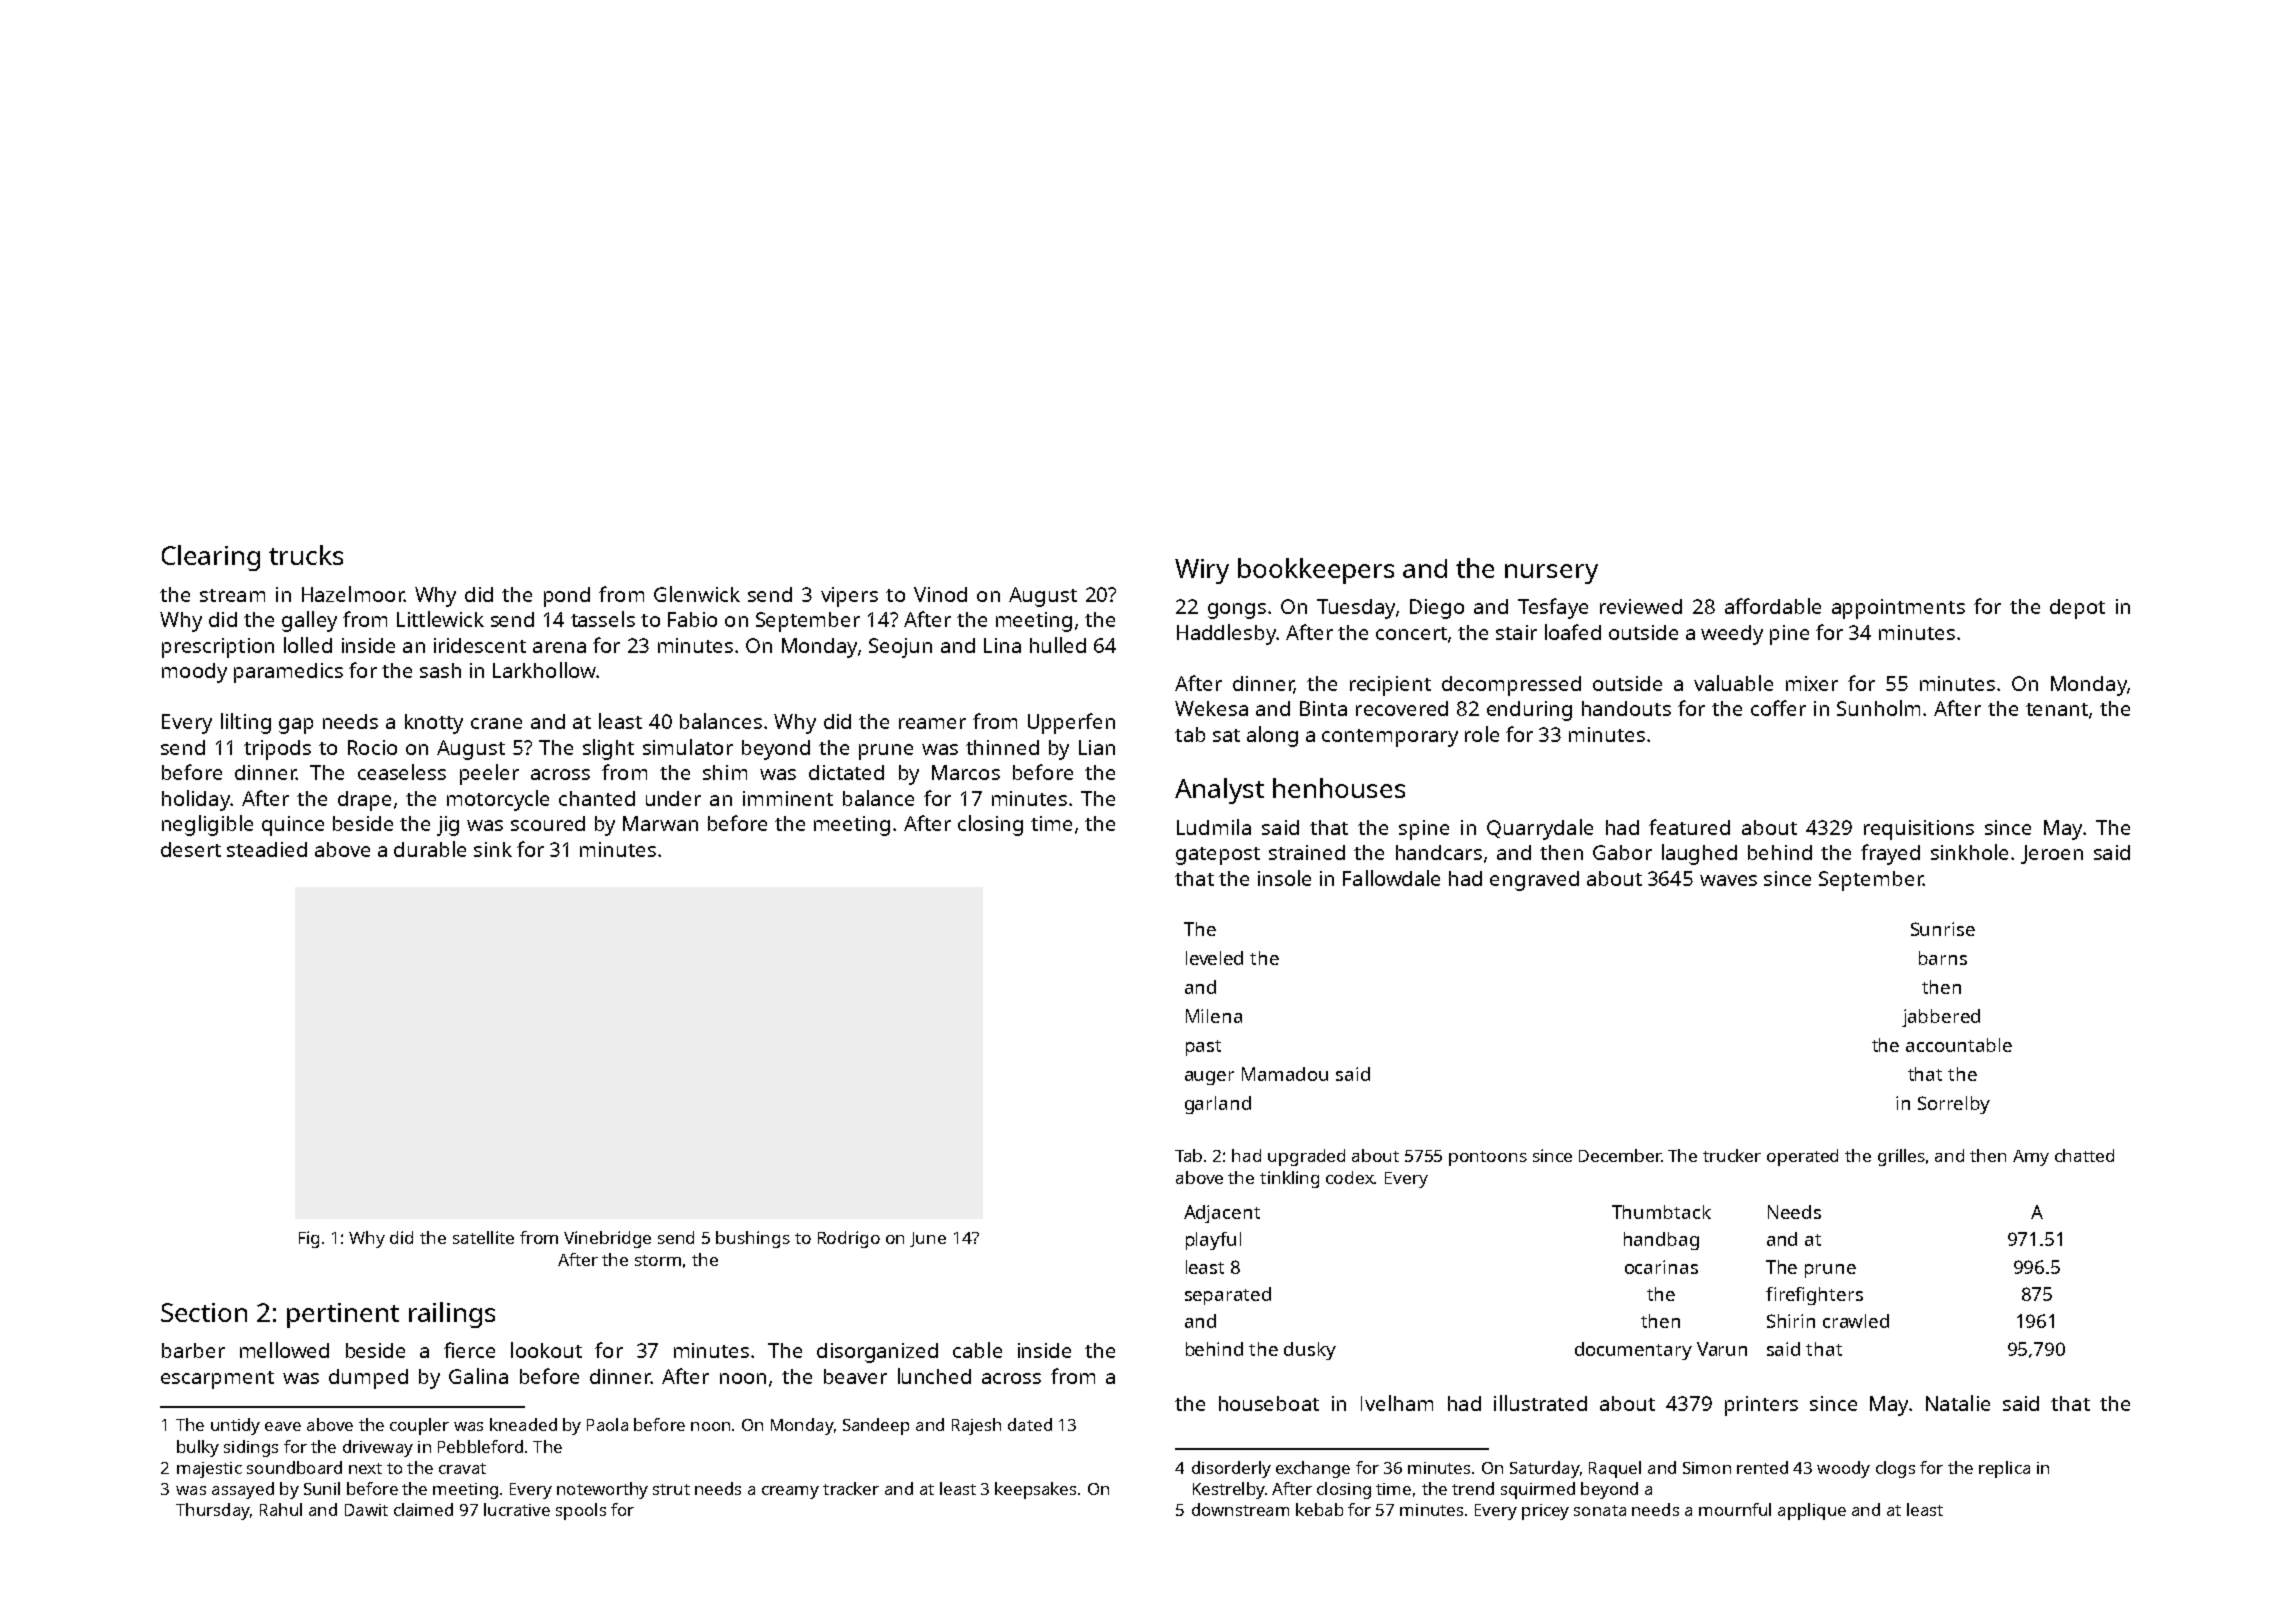 The height and width of the document is (1620, 2292). What do you see at coordinates (217, 1380) in the document?
I see `escarpment` at bounding box center [217, 1380].
